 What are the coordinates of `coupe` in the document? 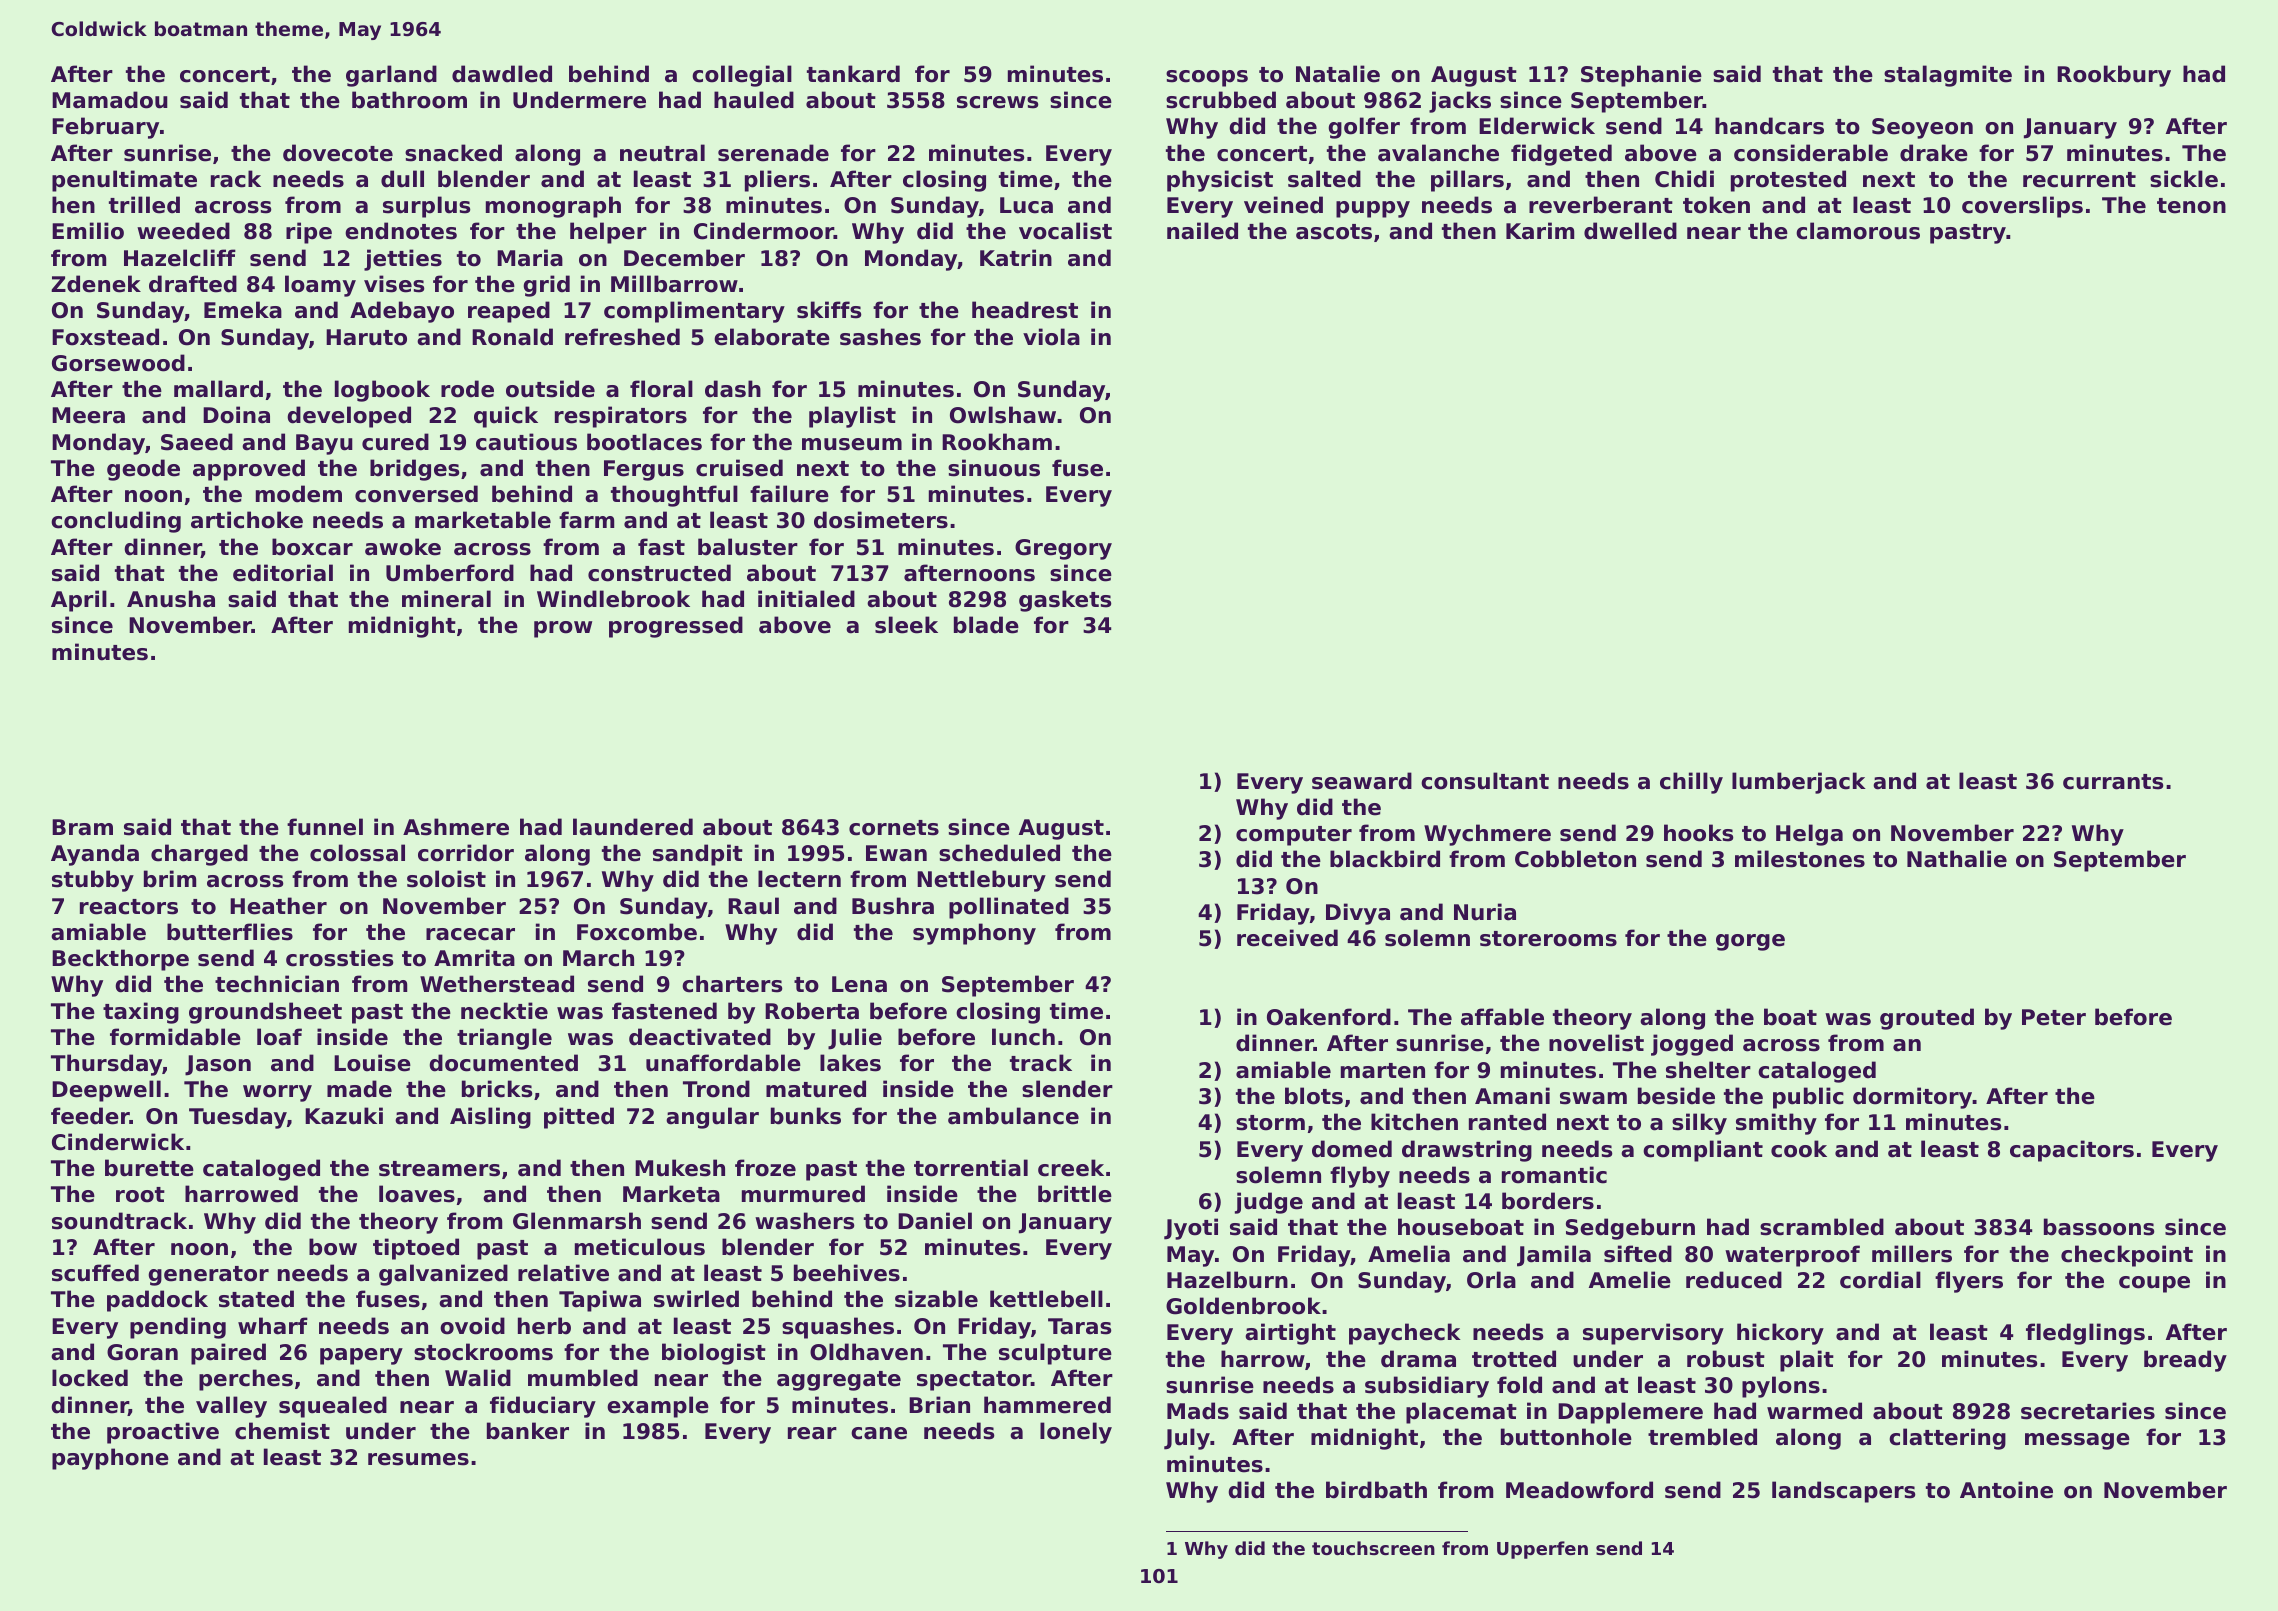 It's located at (2154, 1284).
